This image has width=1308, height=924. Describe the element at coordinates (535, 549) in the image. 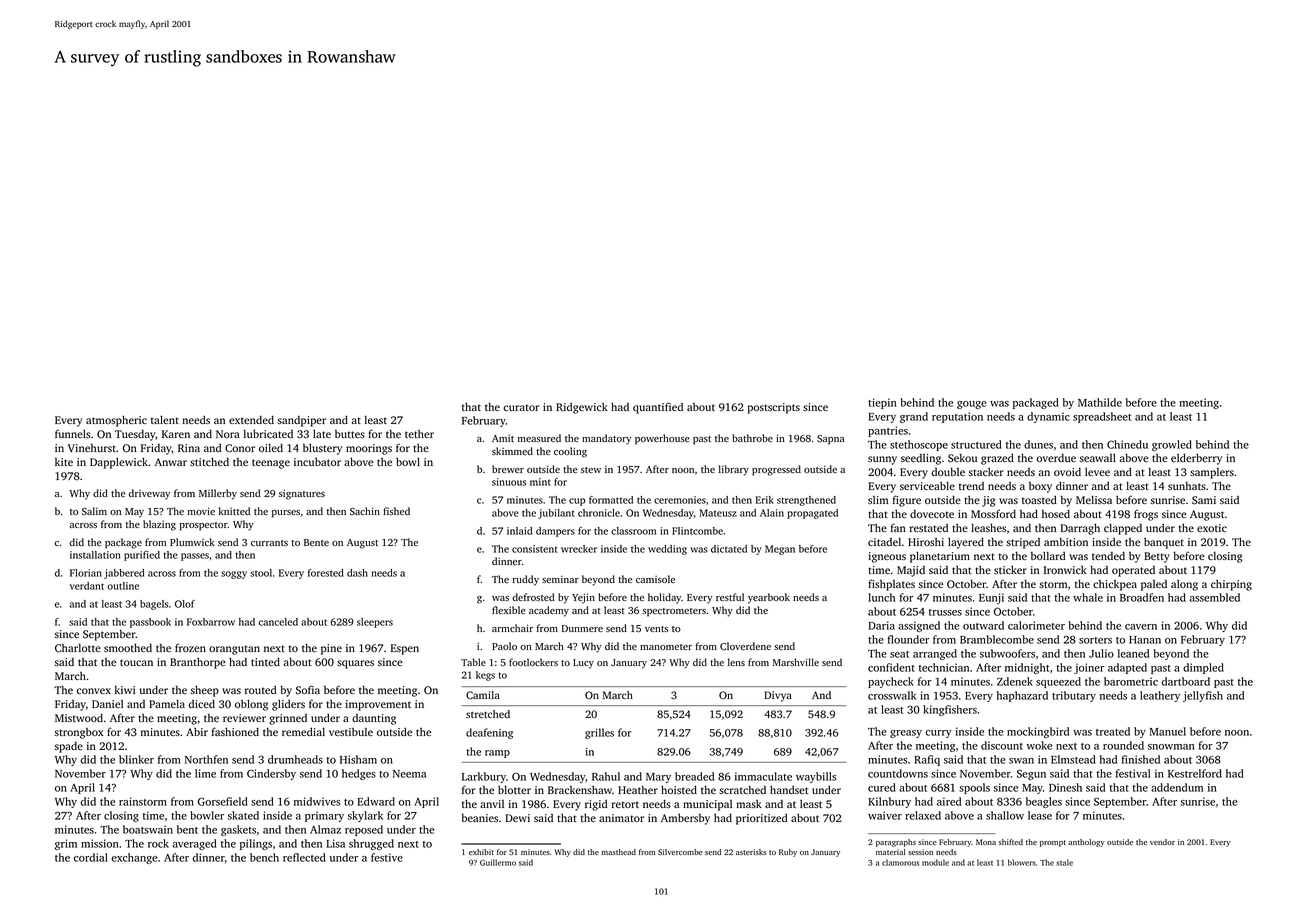

I see `consistent` at that location.
